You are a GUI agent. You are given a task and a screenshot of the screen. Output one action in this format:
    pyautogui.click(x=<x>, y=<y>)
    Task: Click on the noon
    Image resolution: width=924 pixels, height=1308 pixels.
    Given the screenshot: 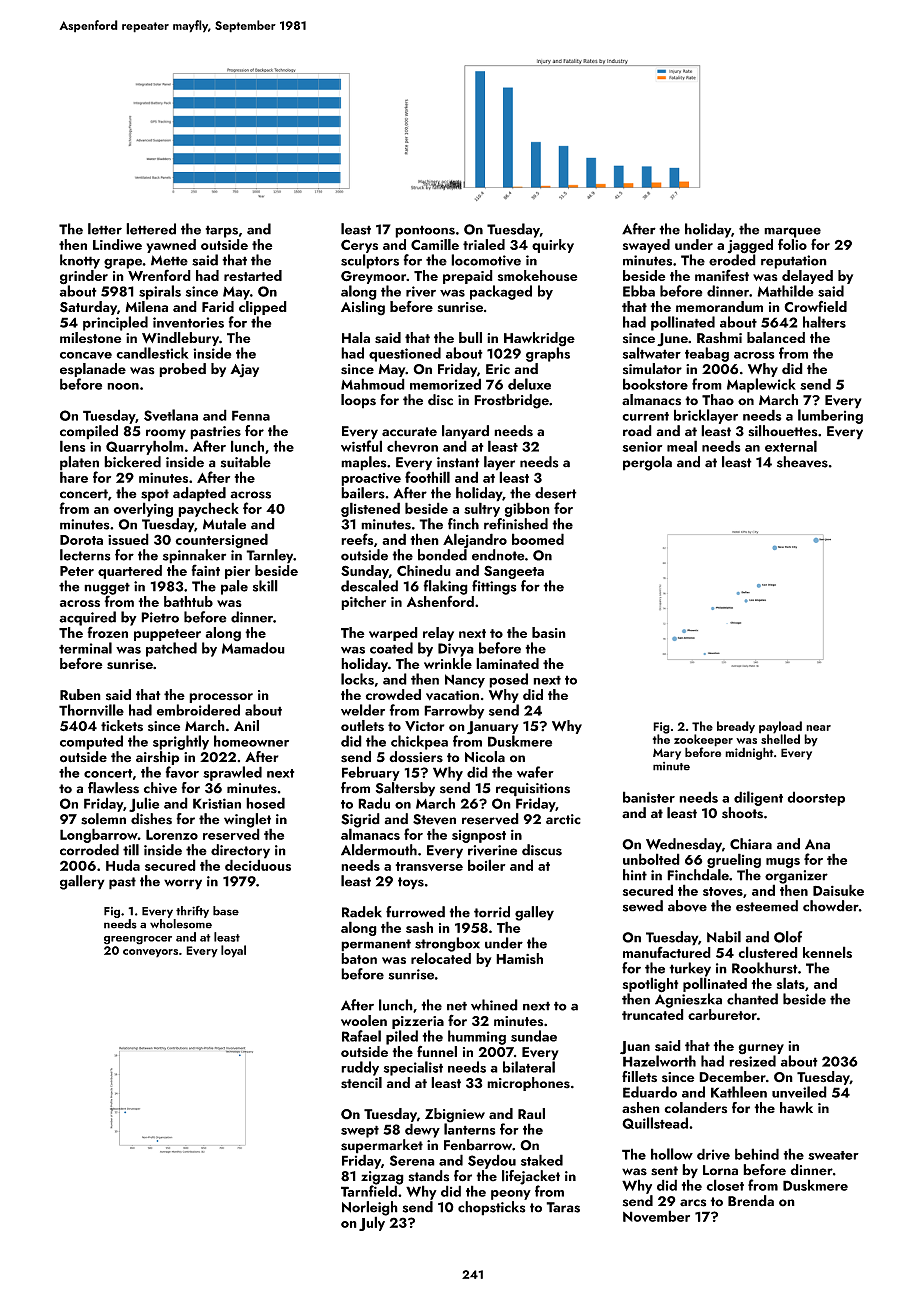 What is the action you would take?
    pyautogui.click(x=123, y=386)
